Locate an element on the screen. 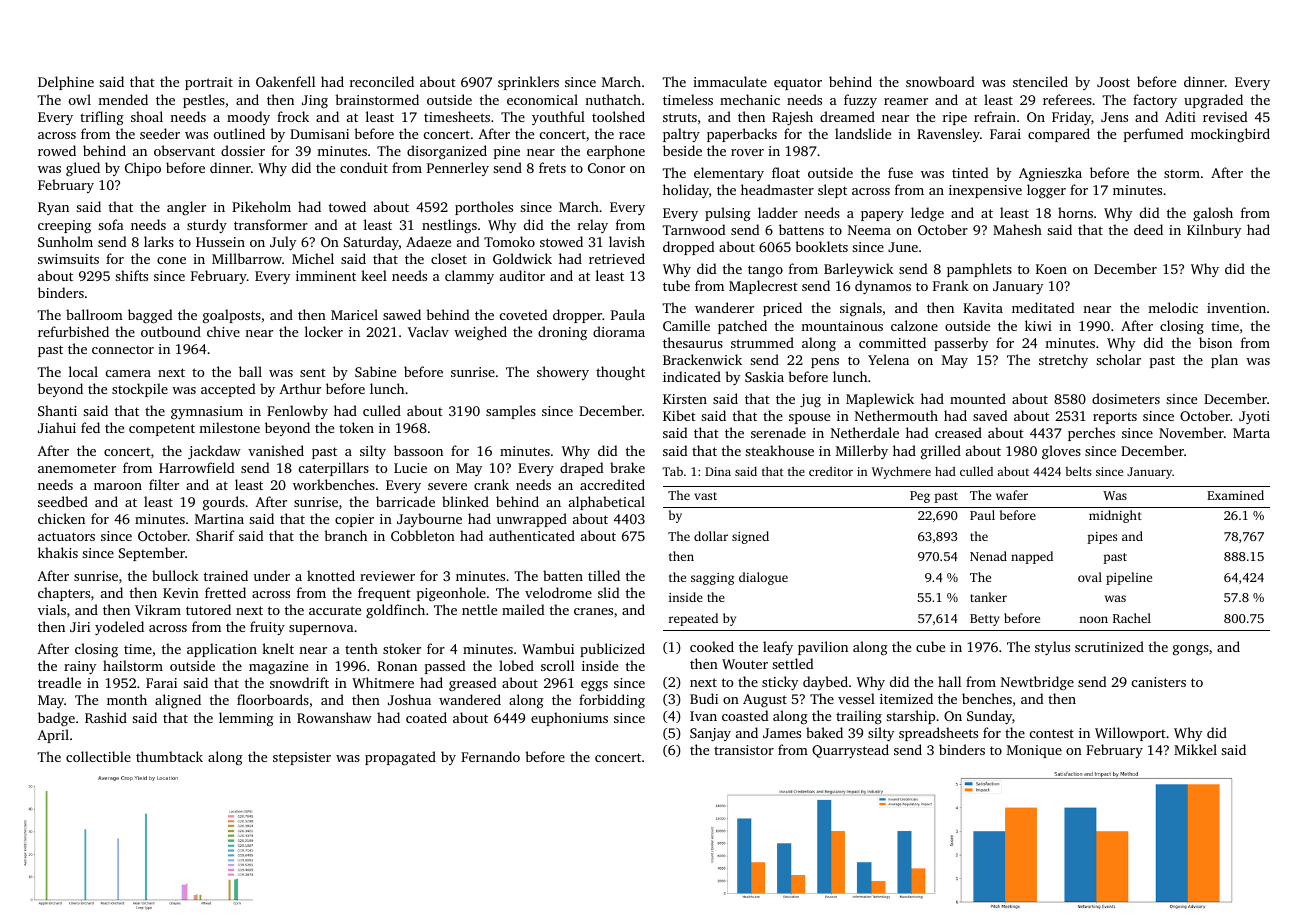 The width and height of the screenshot is (1308, 924). Dumisani is located at coordinates (319, 134).
